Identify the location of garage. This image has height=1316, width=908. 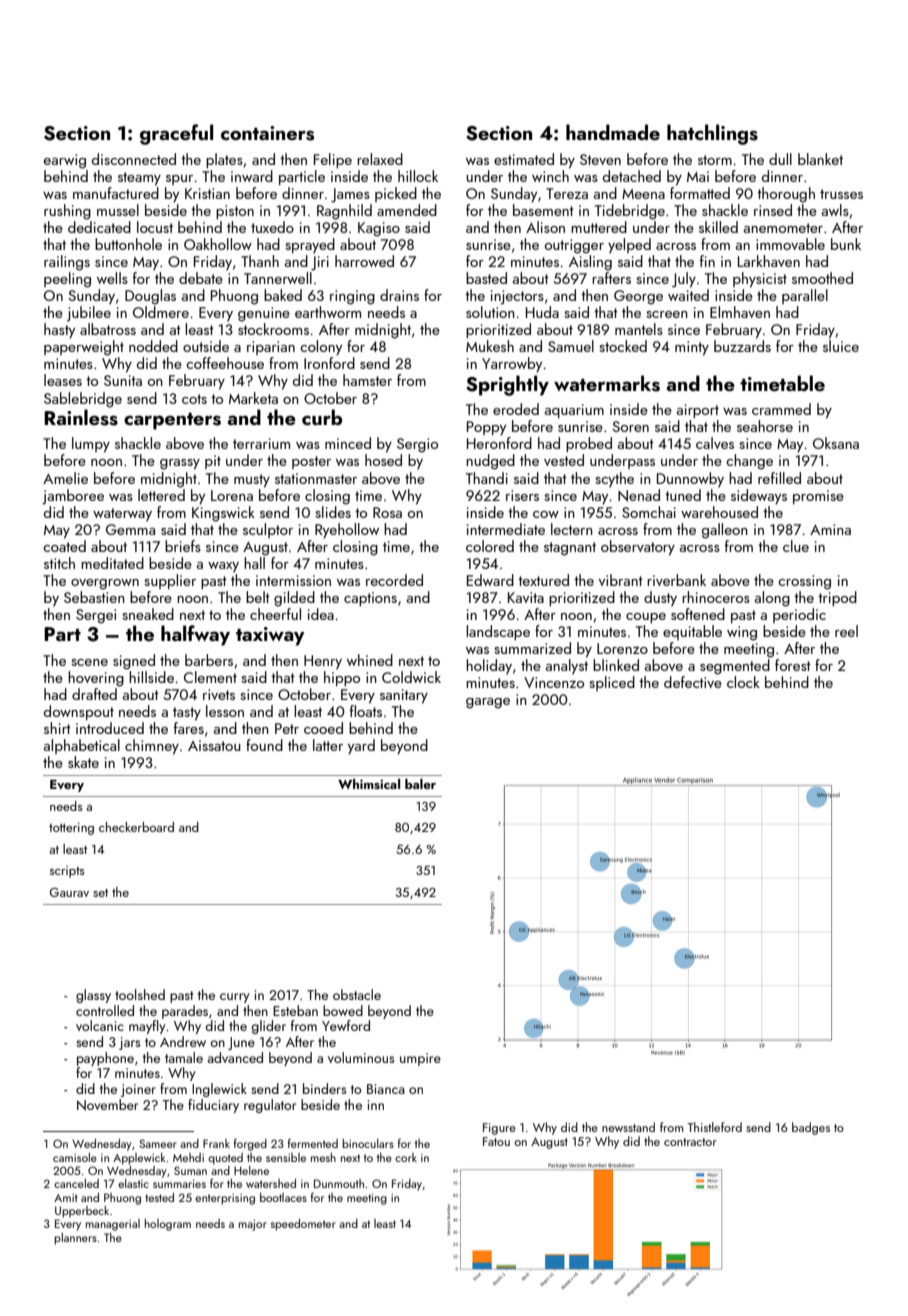
(488, 703).
